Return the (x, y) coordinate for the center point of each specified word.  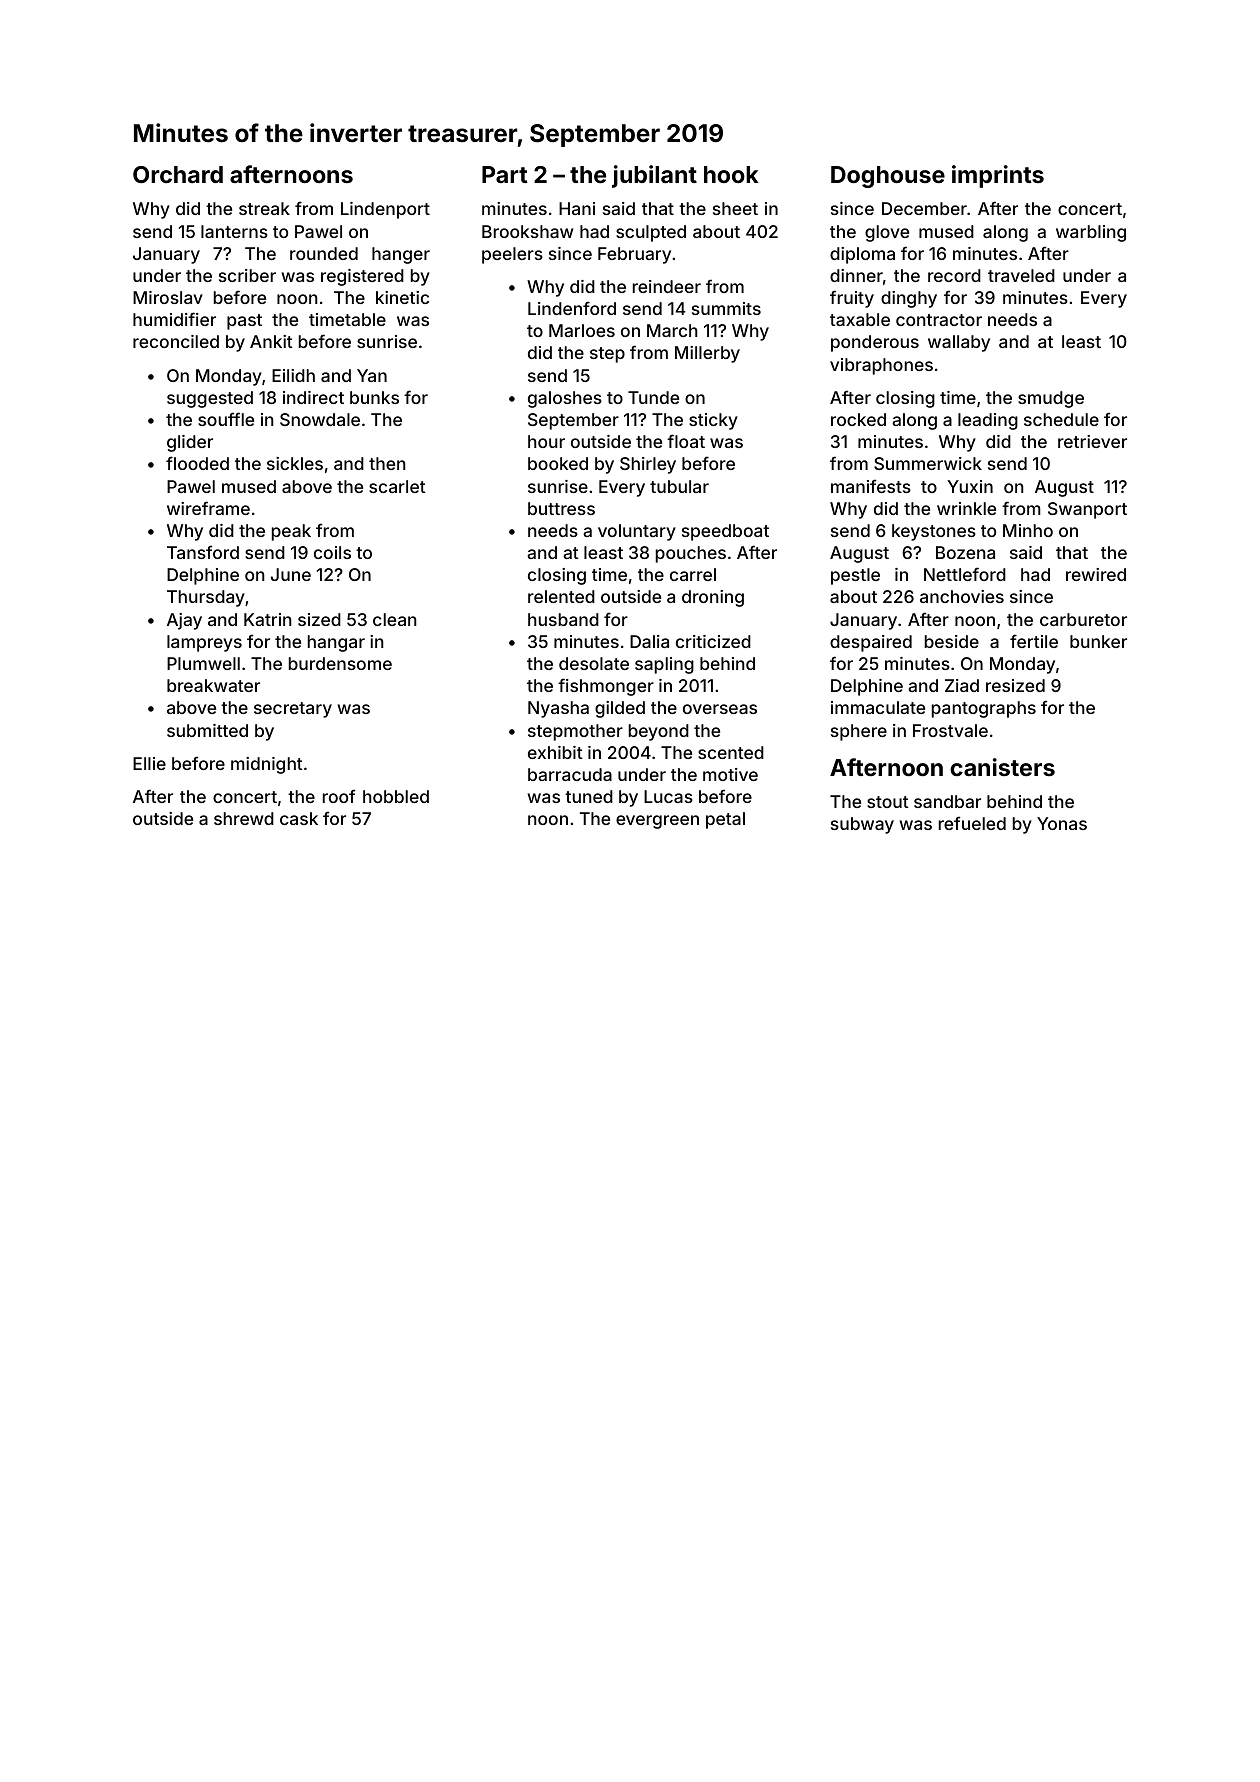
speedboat (725, 532)
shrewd (244, 818)
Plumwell (203, 663)
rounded (324, 253)
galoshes (565, 399)
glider (190, 443)
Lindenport (385, 210)
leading (988, 421)
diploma (862, 255)
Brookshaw (527, 231)
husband (563, 619)
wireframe (208, 508)
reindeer (667, 286)
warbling (1091, 233)
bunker (1098, 641)
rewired (1096, 574)
